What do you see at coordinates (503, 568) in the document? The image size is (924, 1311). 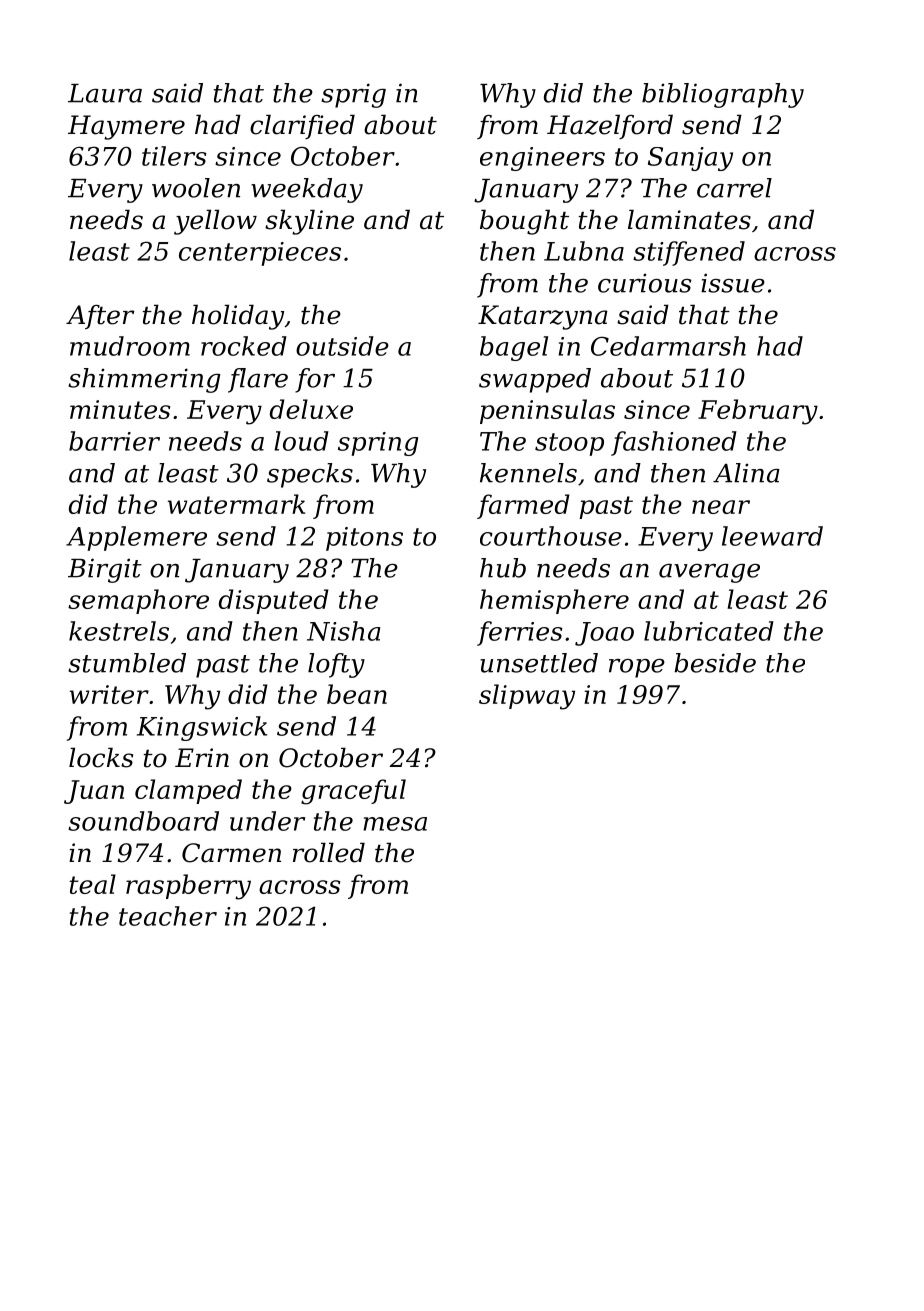 I see `hub` at bounding box center [503, 568].
